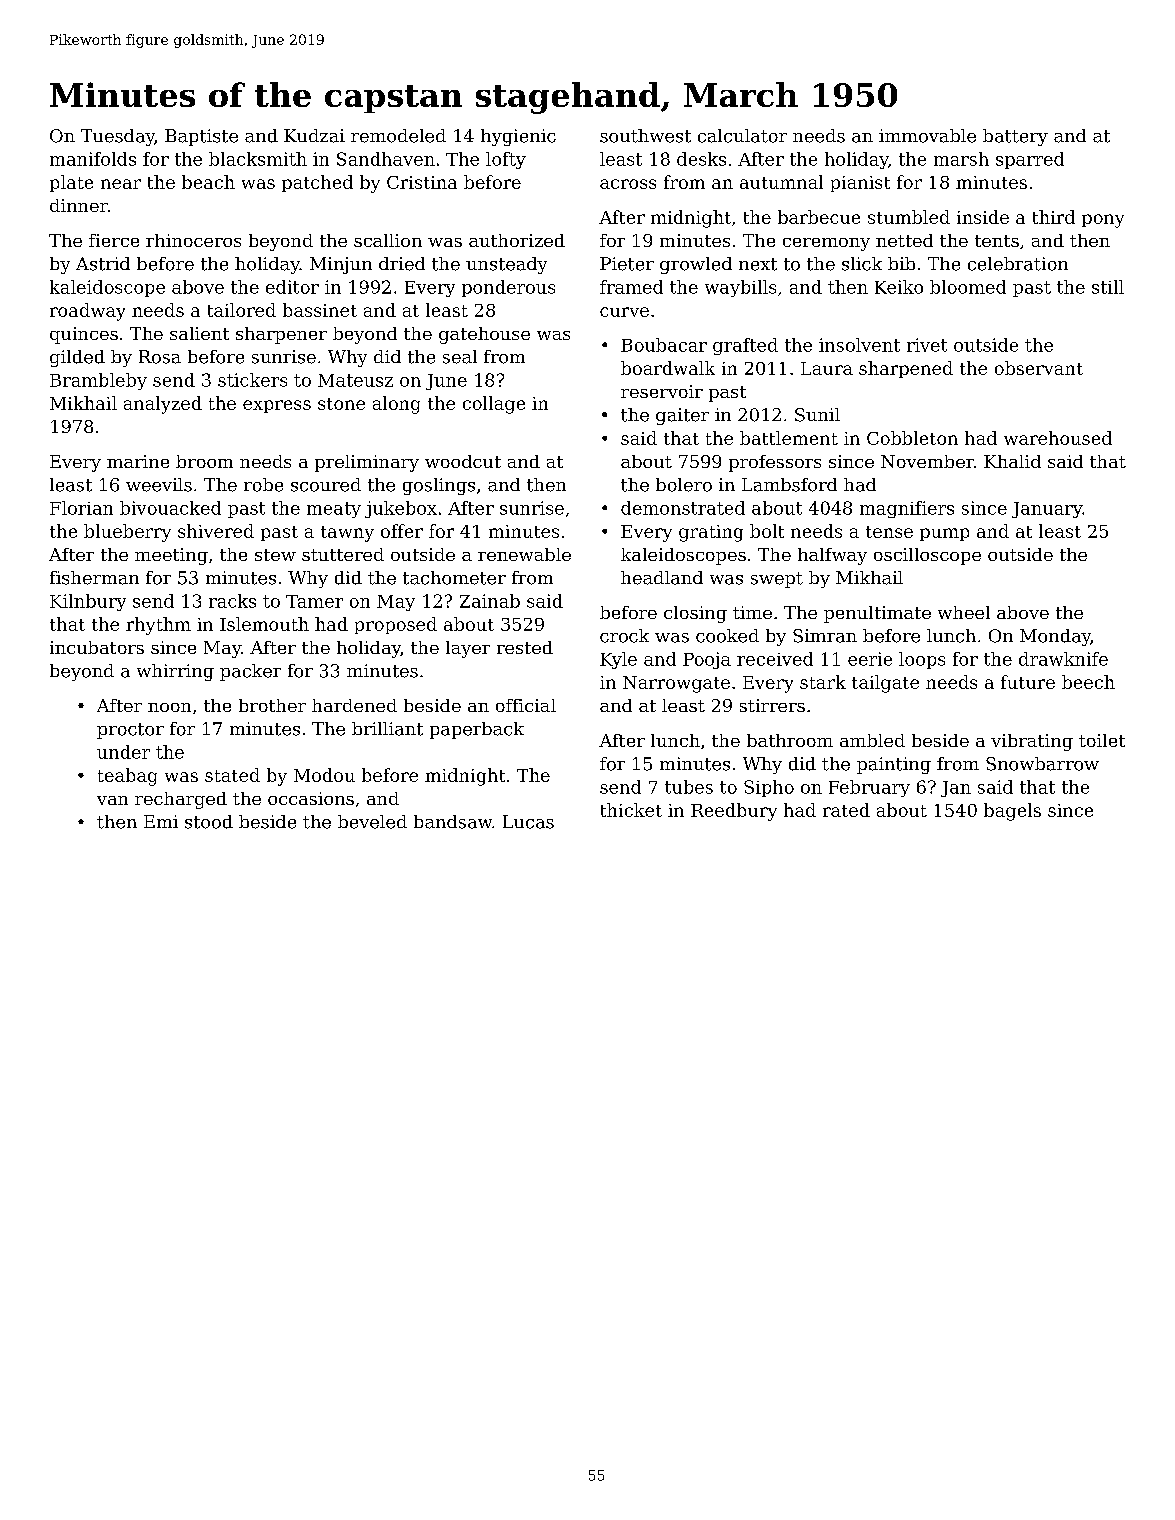 The width and height of the document is (1175, 1520). What do you see at coordinates (118, 137) in the document?
I see `Tuesday` at bounding box center [118, 137].
